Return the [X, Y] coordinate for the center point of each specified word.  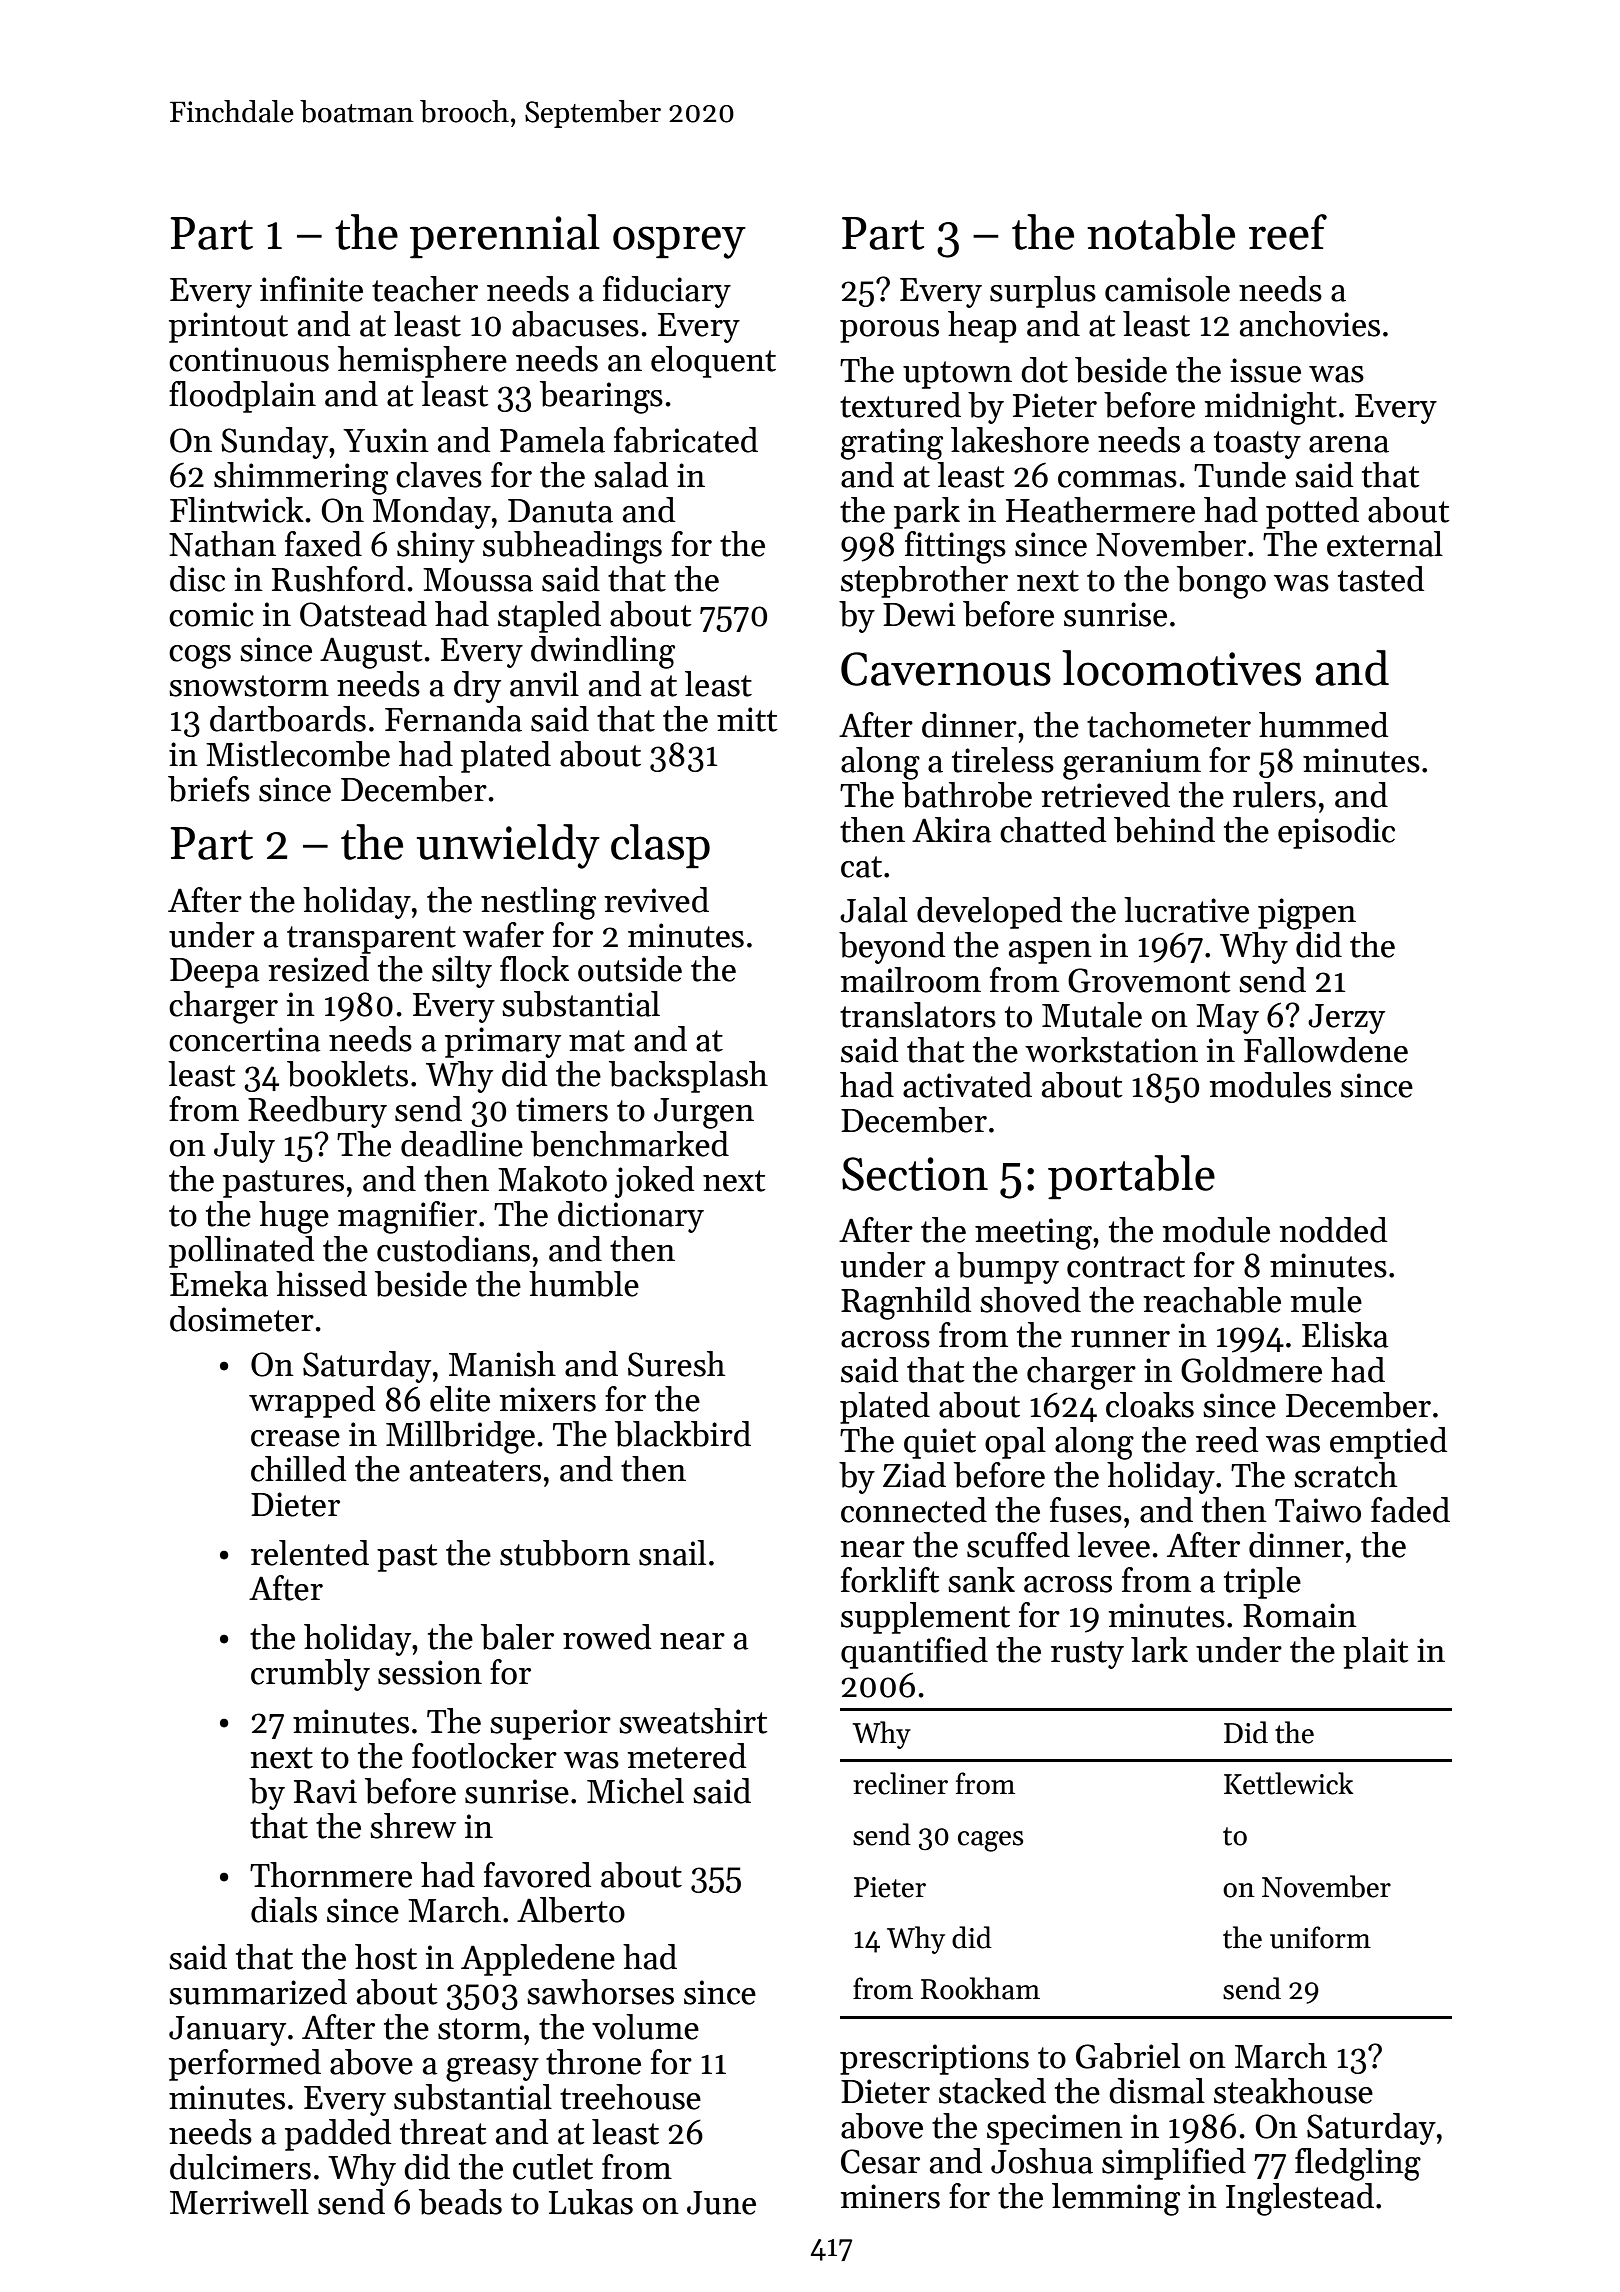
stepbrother [924, 582]
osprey [679, 242]
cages [990, 1841]
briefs [209, 789]
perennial [505, 236]
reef [1288, 232]
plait [1376, 1653]
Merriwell [239, 2202]
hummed [1323, 725]
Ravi [325, 1791]
